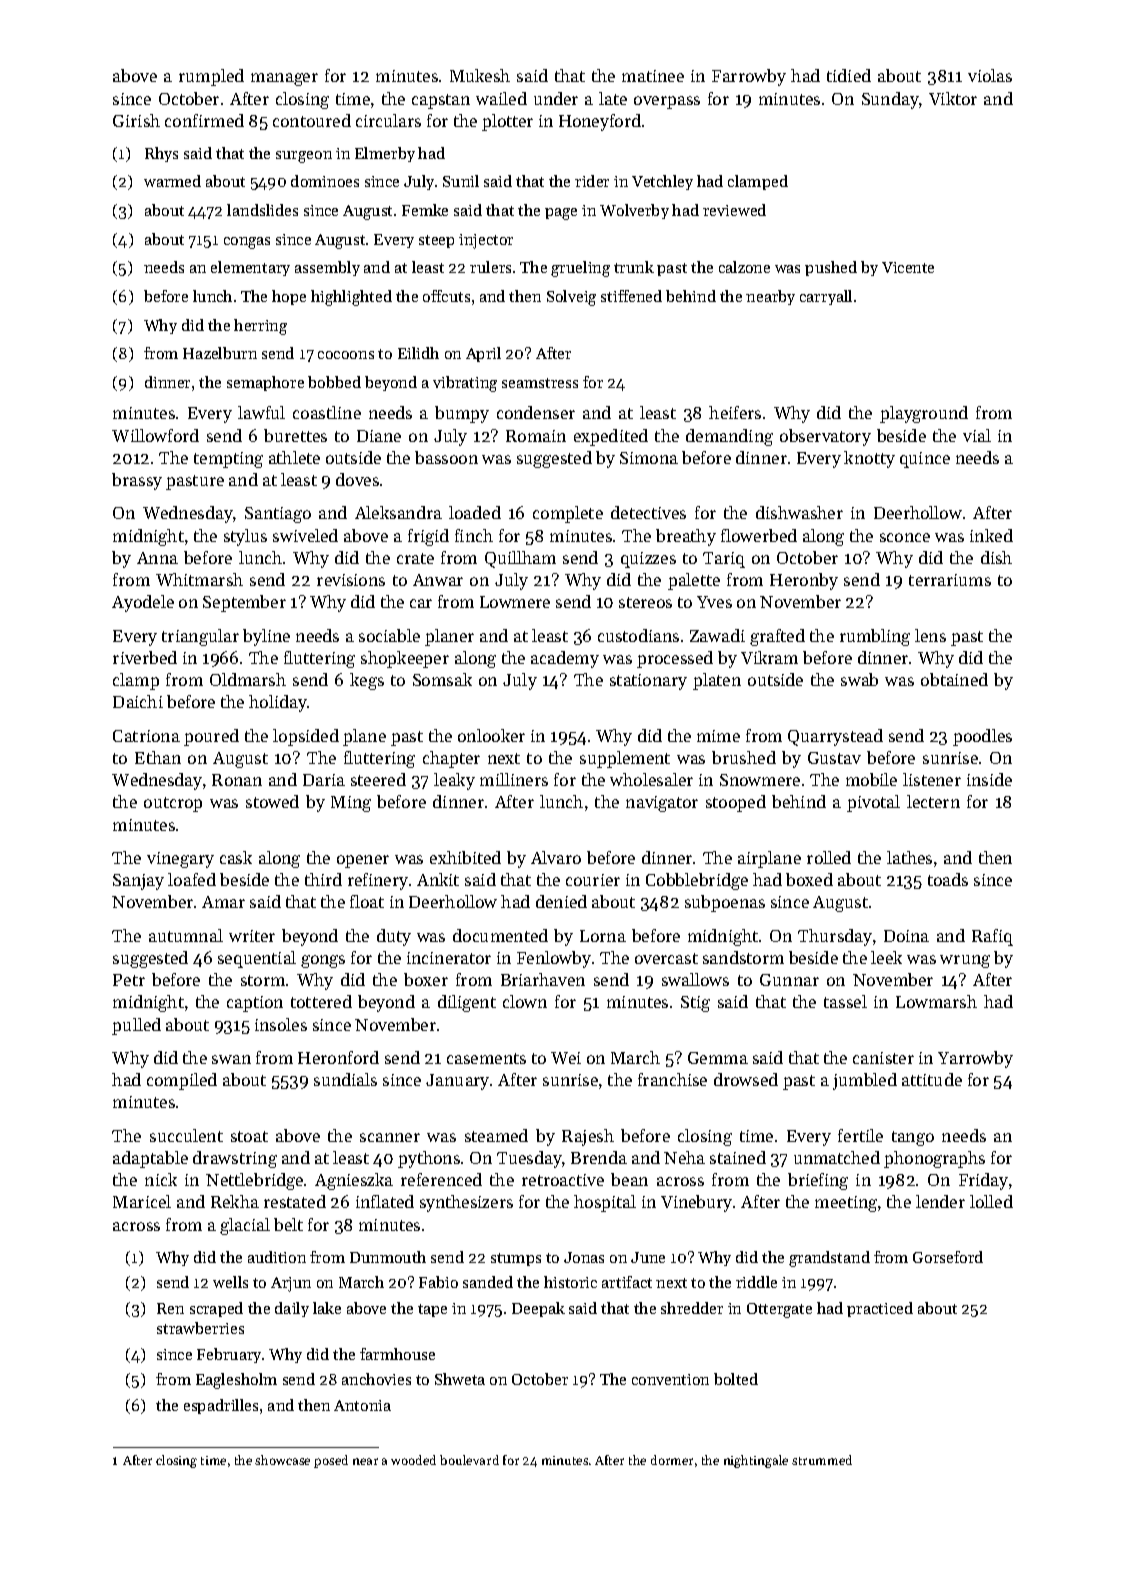  Describe the element at coordinates (461, 181) in the image. I see `Sunil` at that location.
